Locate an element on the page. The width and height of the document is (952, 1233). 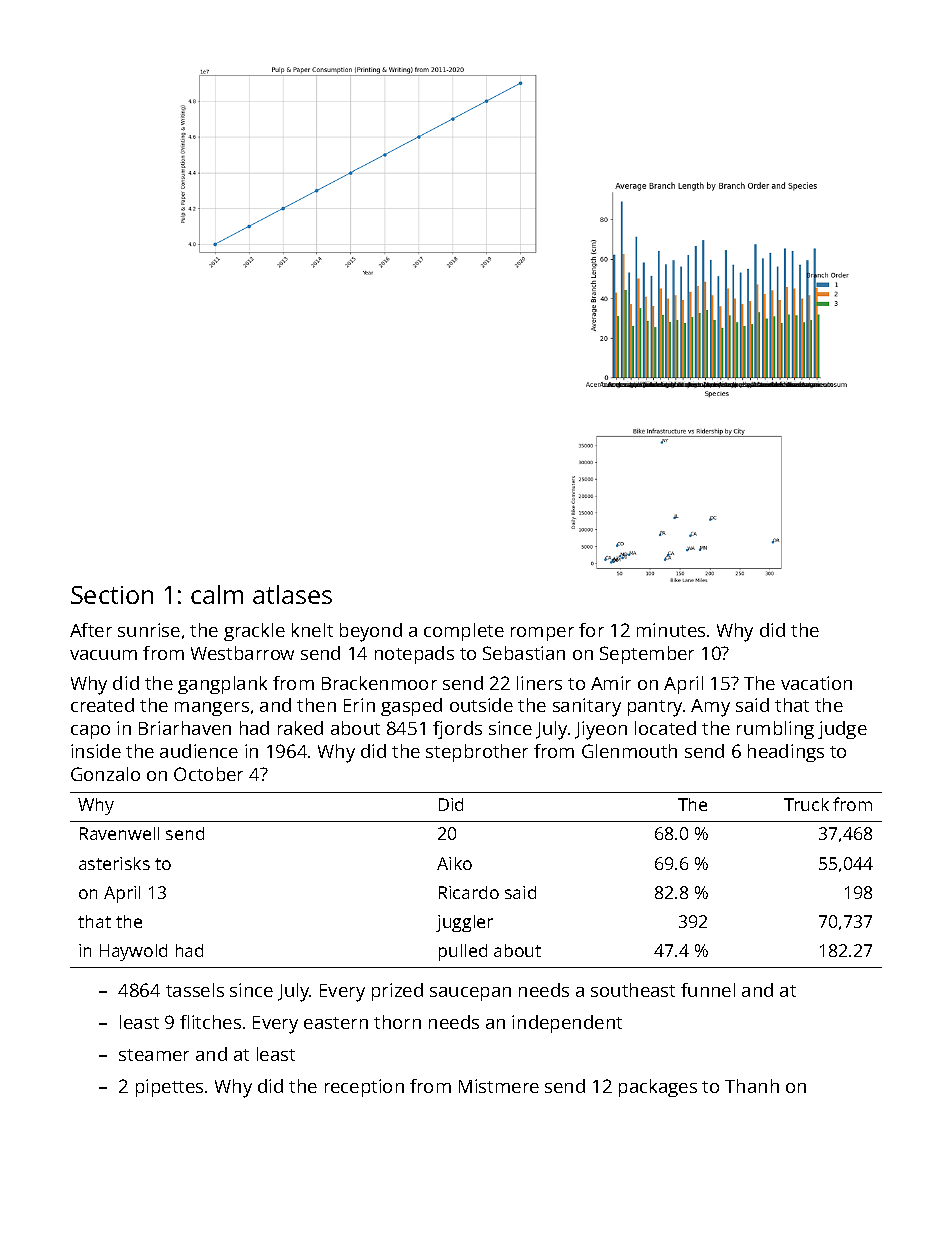
Aiko is located at coordinates (454, 863).
